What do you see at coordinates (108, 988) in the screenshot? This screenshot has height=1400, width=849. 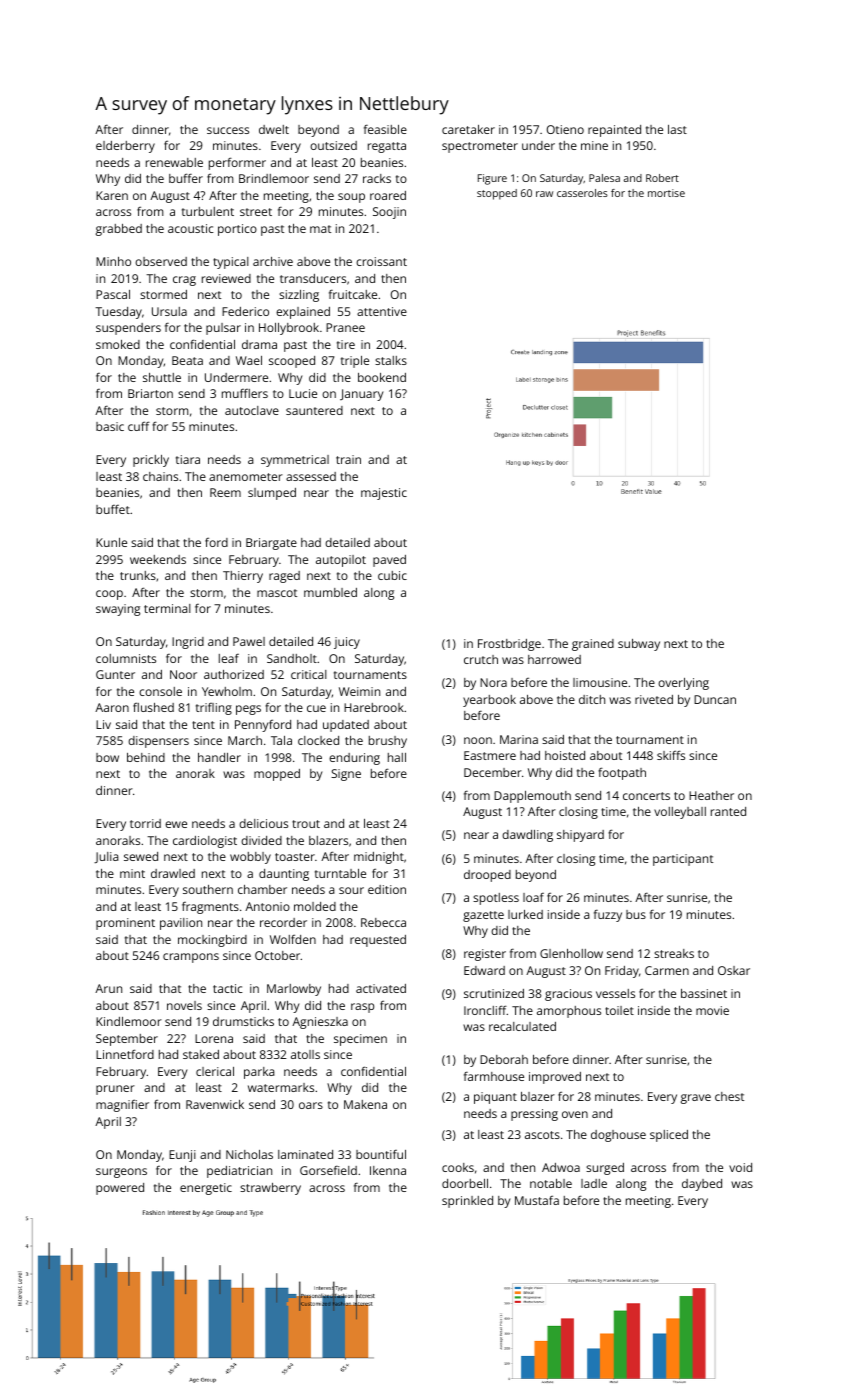 I see `Arun` at bounding box center [108, 988].
